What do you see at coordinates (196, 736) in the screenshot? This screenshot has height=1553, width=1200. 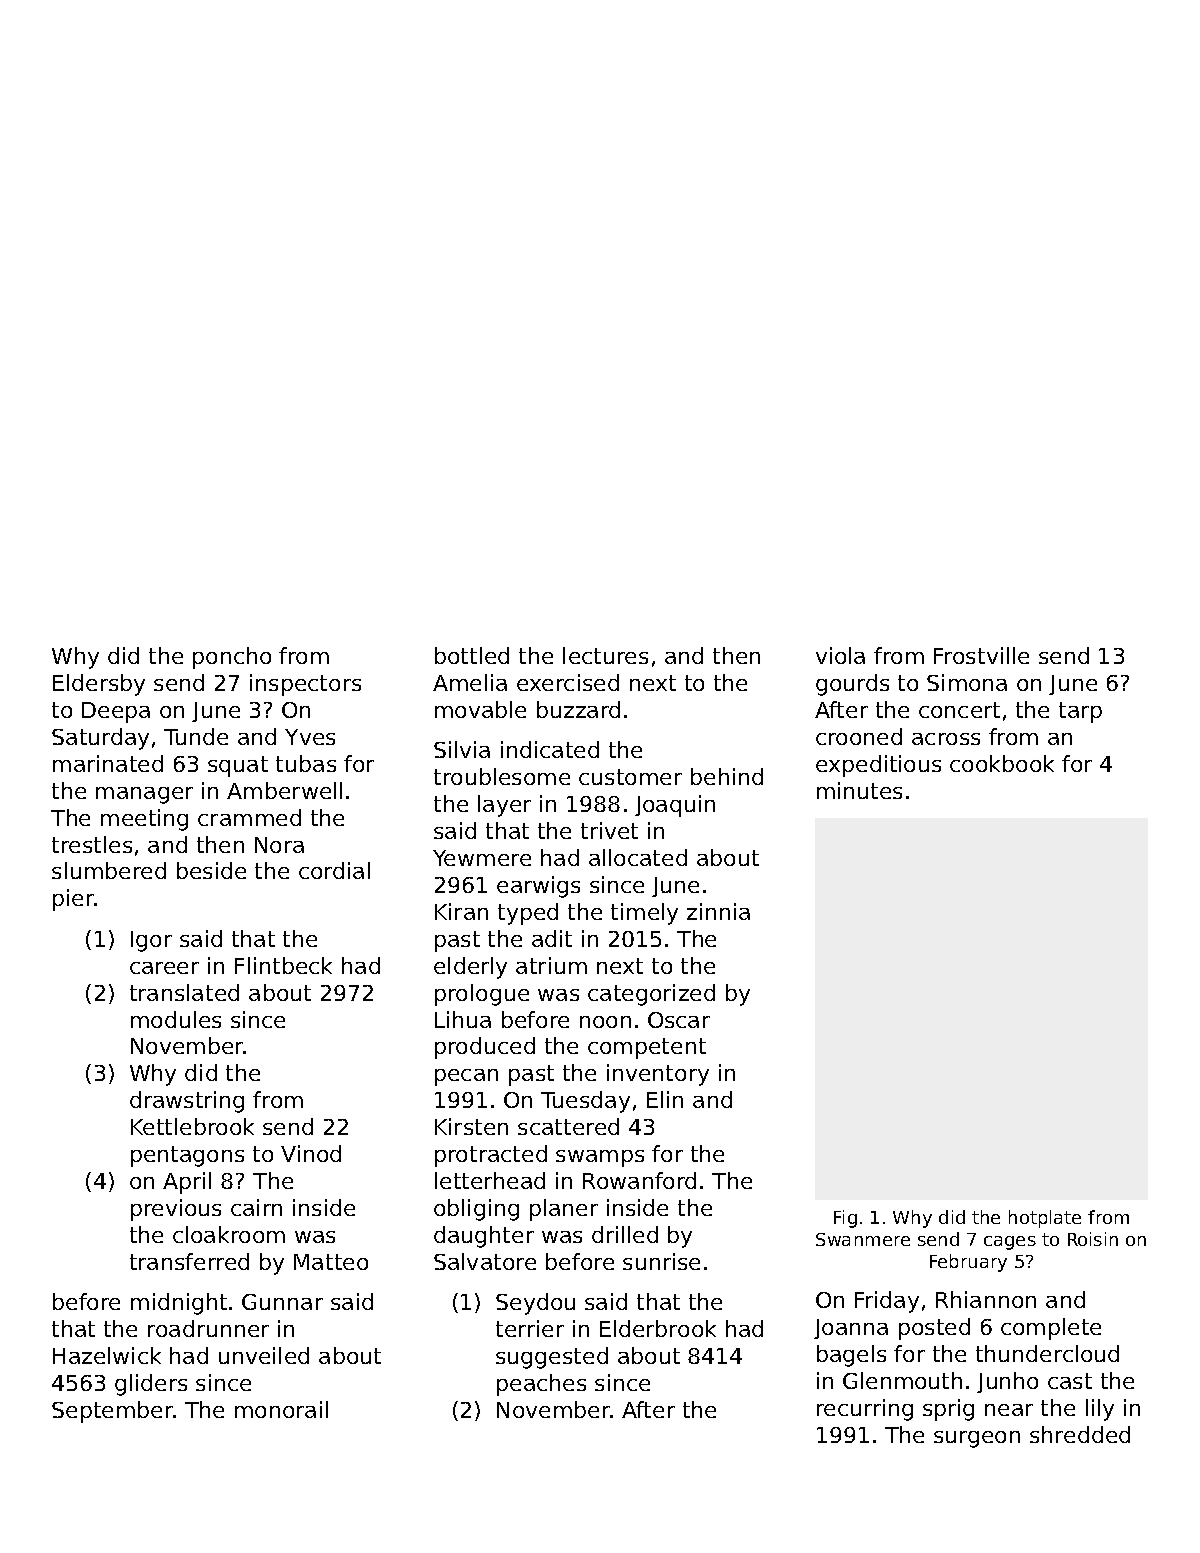 I see `Tunde` at bounding box center [196, 736].
